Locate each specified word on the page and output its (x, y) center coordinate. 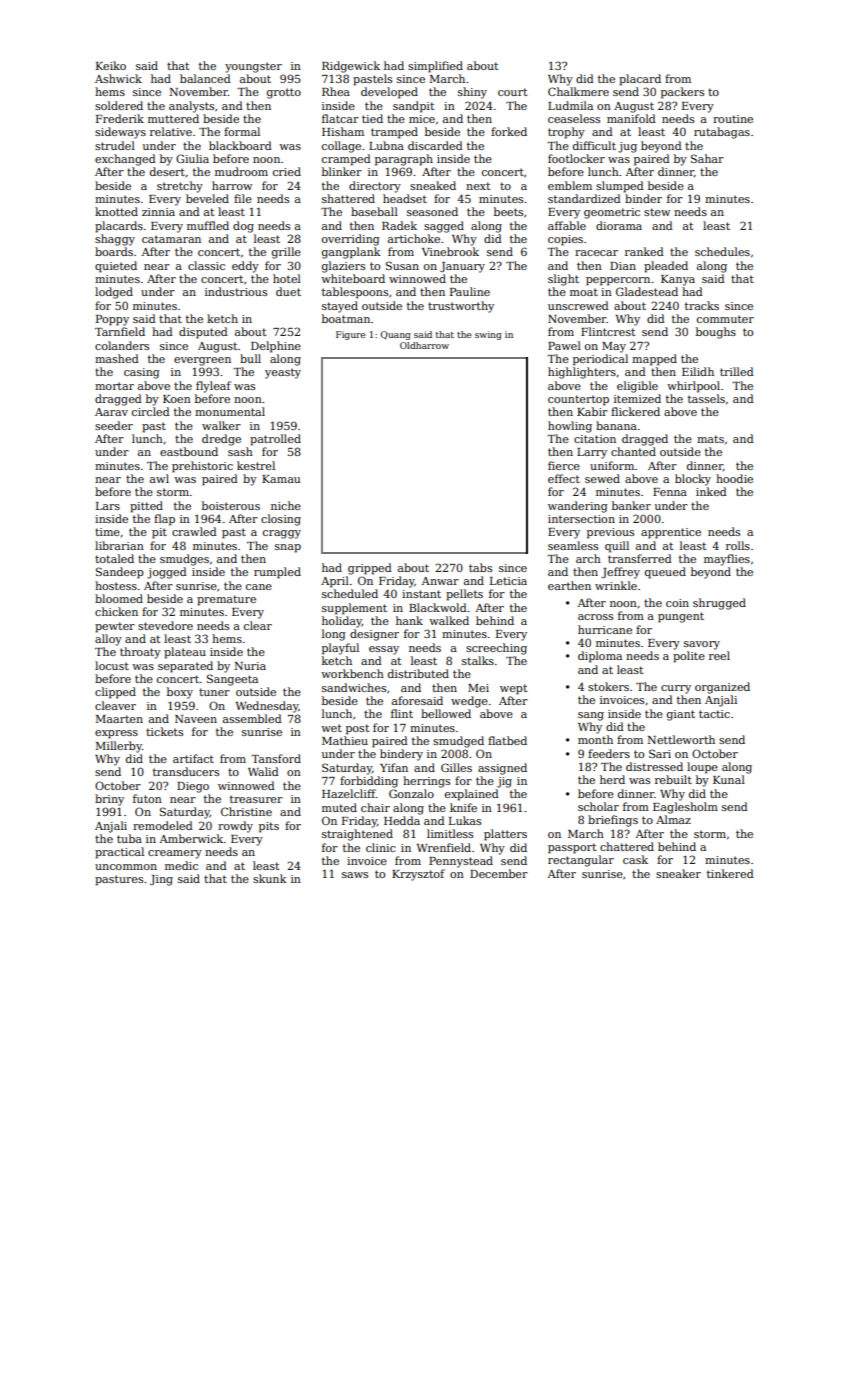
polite (689, 657)
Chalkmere (578, 91)
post (357, 729)
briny (109, 800)
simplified (435, 67)
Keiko (111, 65)
